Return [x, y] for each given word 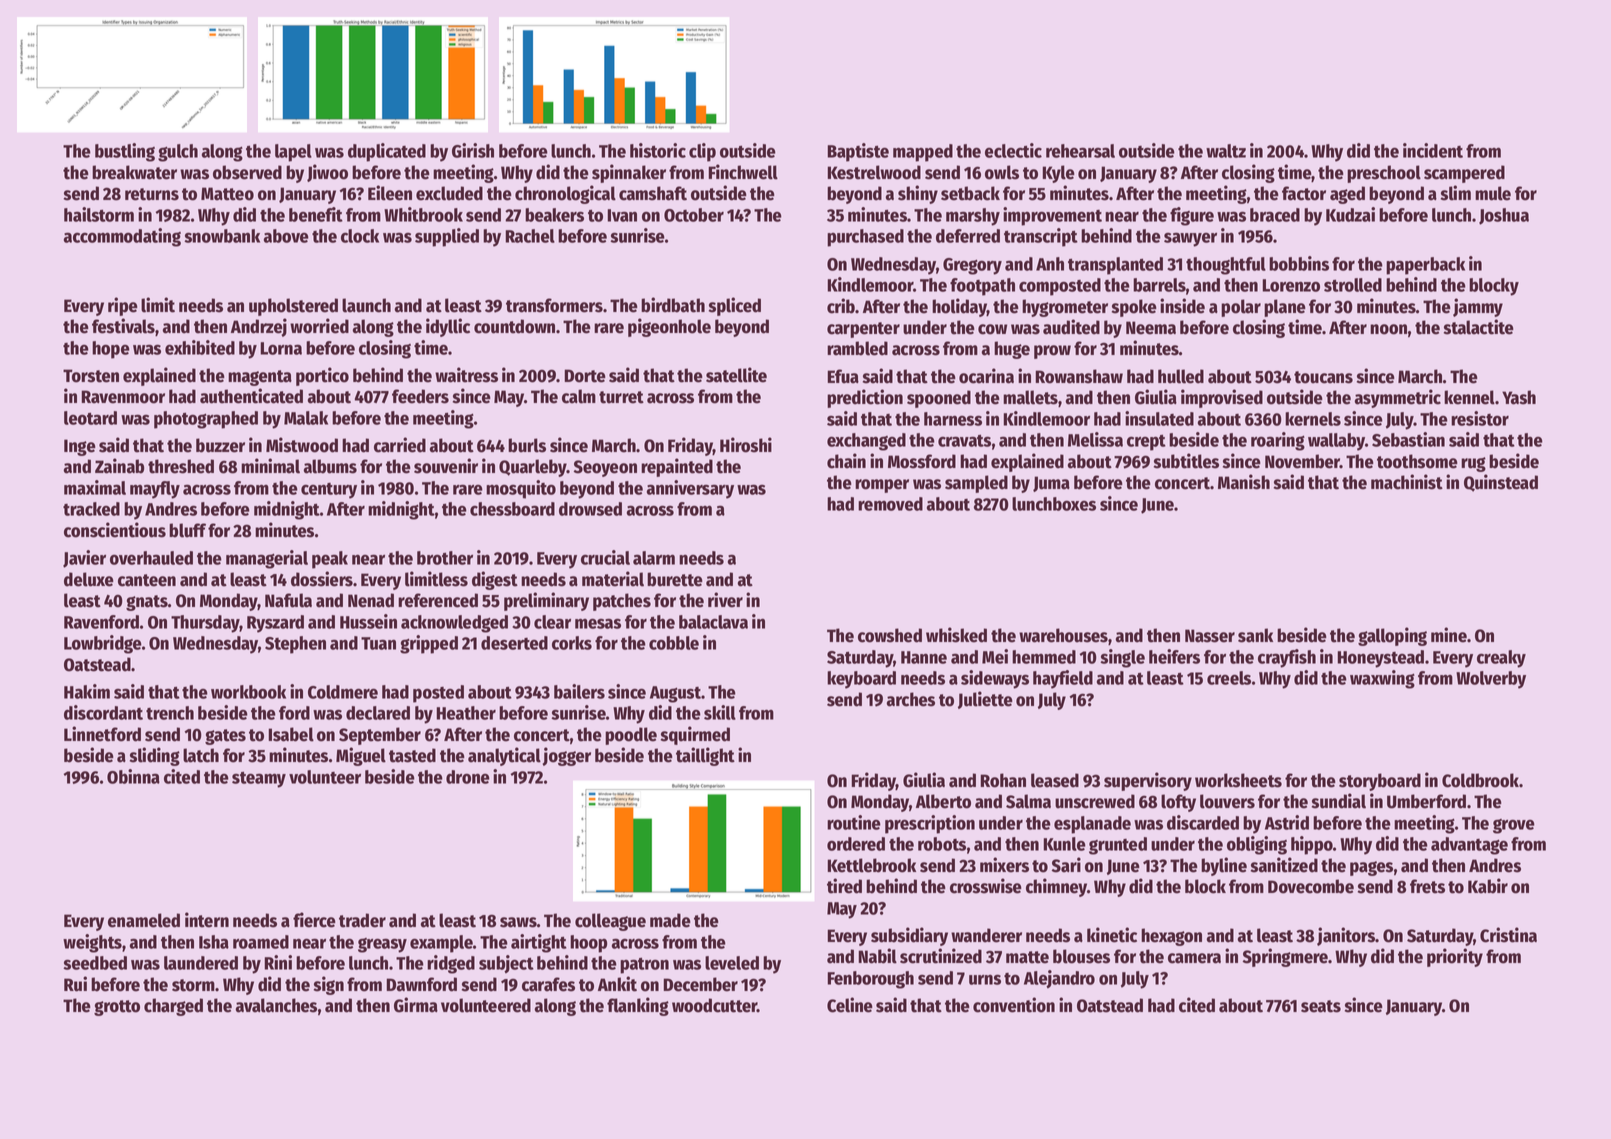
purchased [865, 238]
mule [1493, 193]
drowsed [590, 509]
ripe [123, 306]
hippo [1312, 845]
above [286, 236]
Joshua [1504, 216]
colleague [610, 922]
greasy [382, 945]
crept [1146, 442]
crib [841, 306]
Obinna [133, 776]
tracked [91, 509]
